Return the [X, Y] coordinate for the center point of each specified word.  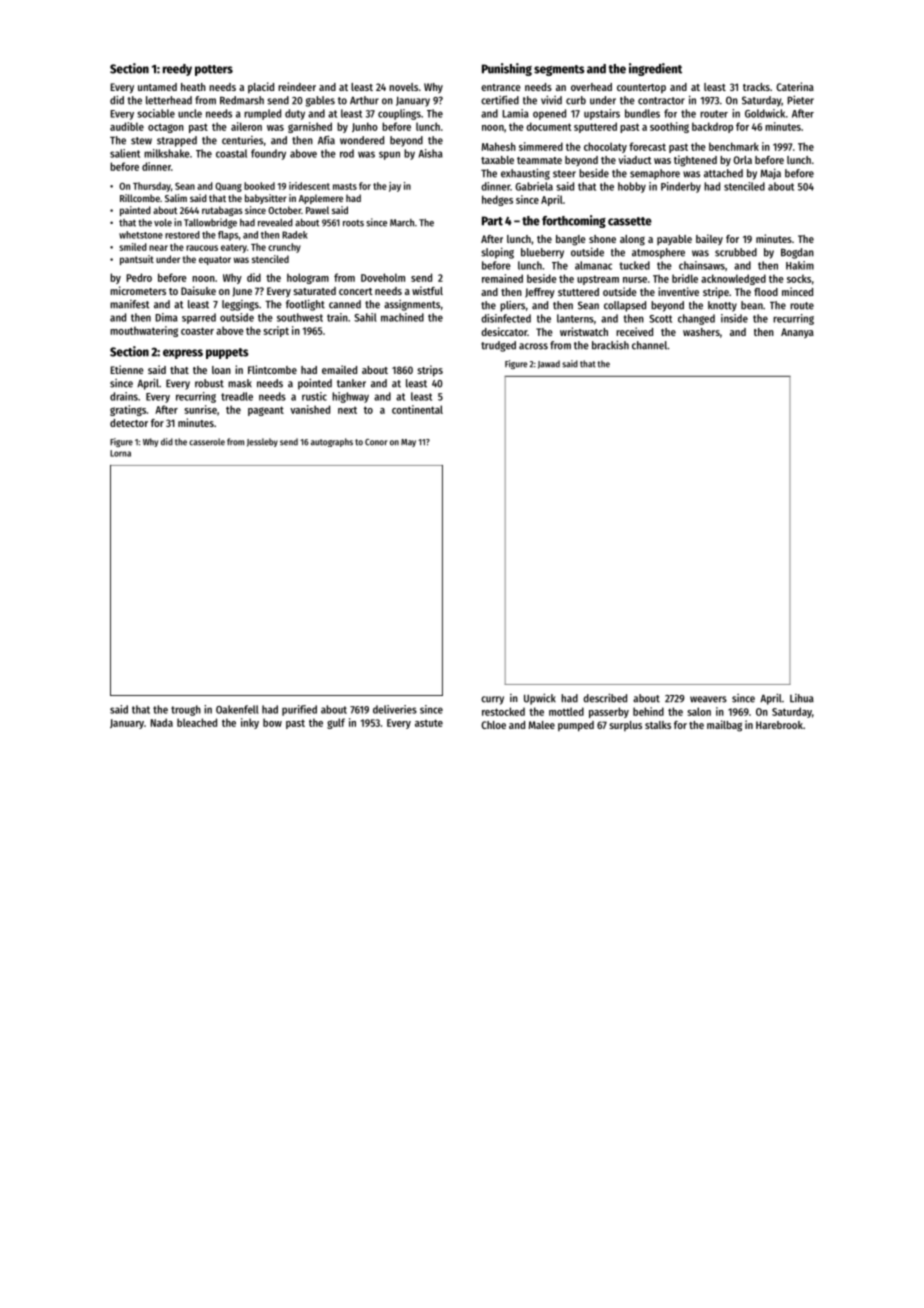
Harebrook [779, 725]
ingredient [655, 69]
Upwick [540, 699]
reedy [177, 70]
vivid [551, 100]
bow [272, 722]
